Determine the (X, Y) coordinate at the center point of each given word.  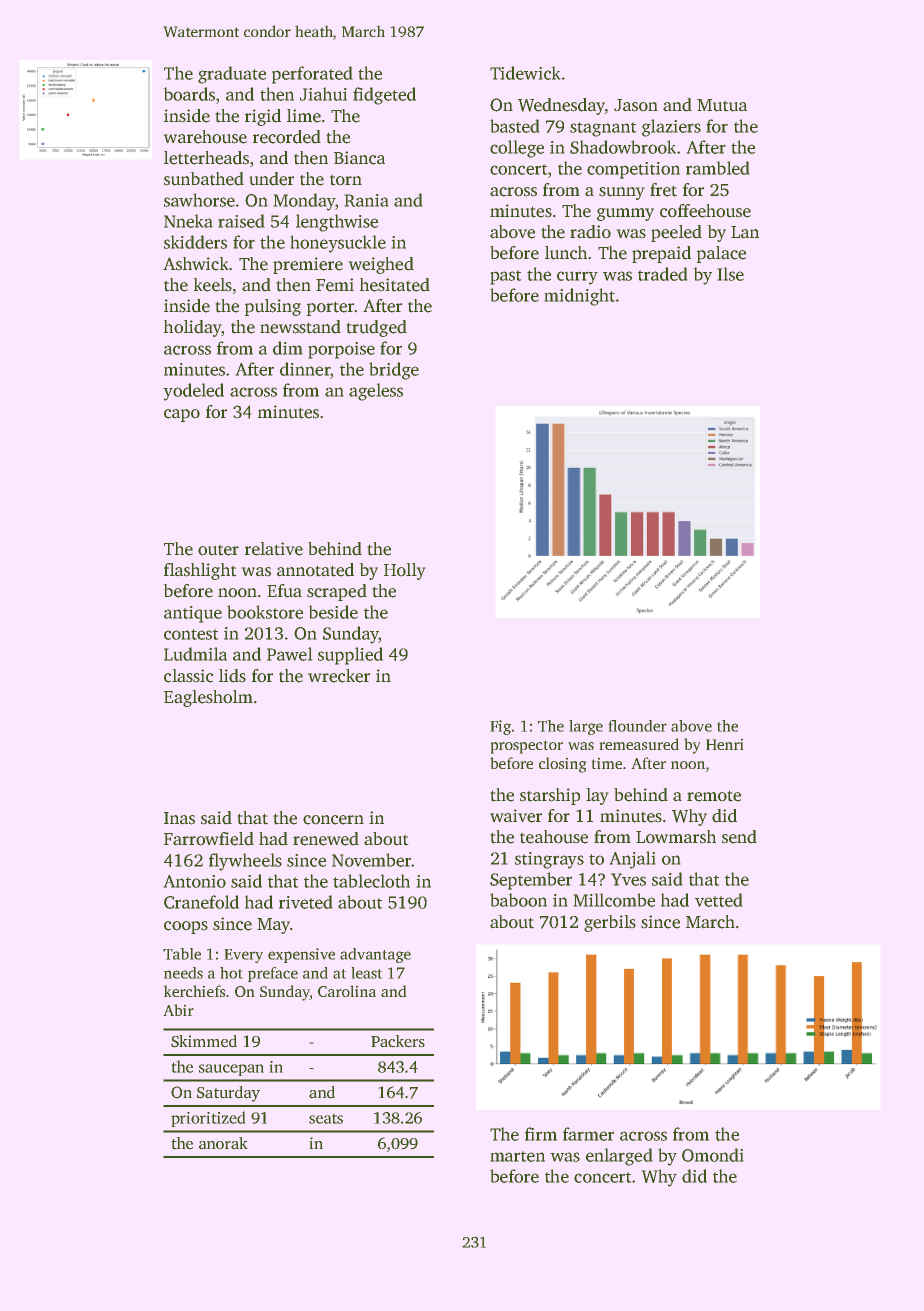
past (506, 277)
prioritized (208, 1119)
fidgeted (384, 96)
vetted (719, 900)
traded (663, 274)
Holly (405, 571)
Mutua (722, 105)
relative (274, 549)
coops (186, 927)
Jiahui (323, 94)
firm (541, 1134)
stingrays (549, 860)
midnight (579, 297)
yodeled (193, 392)
